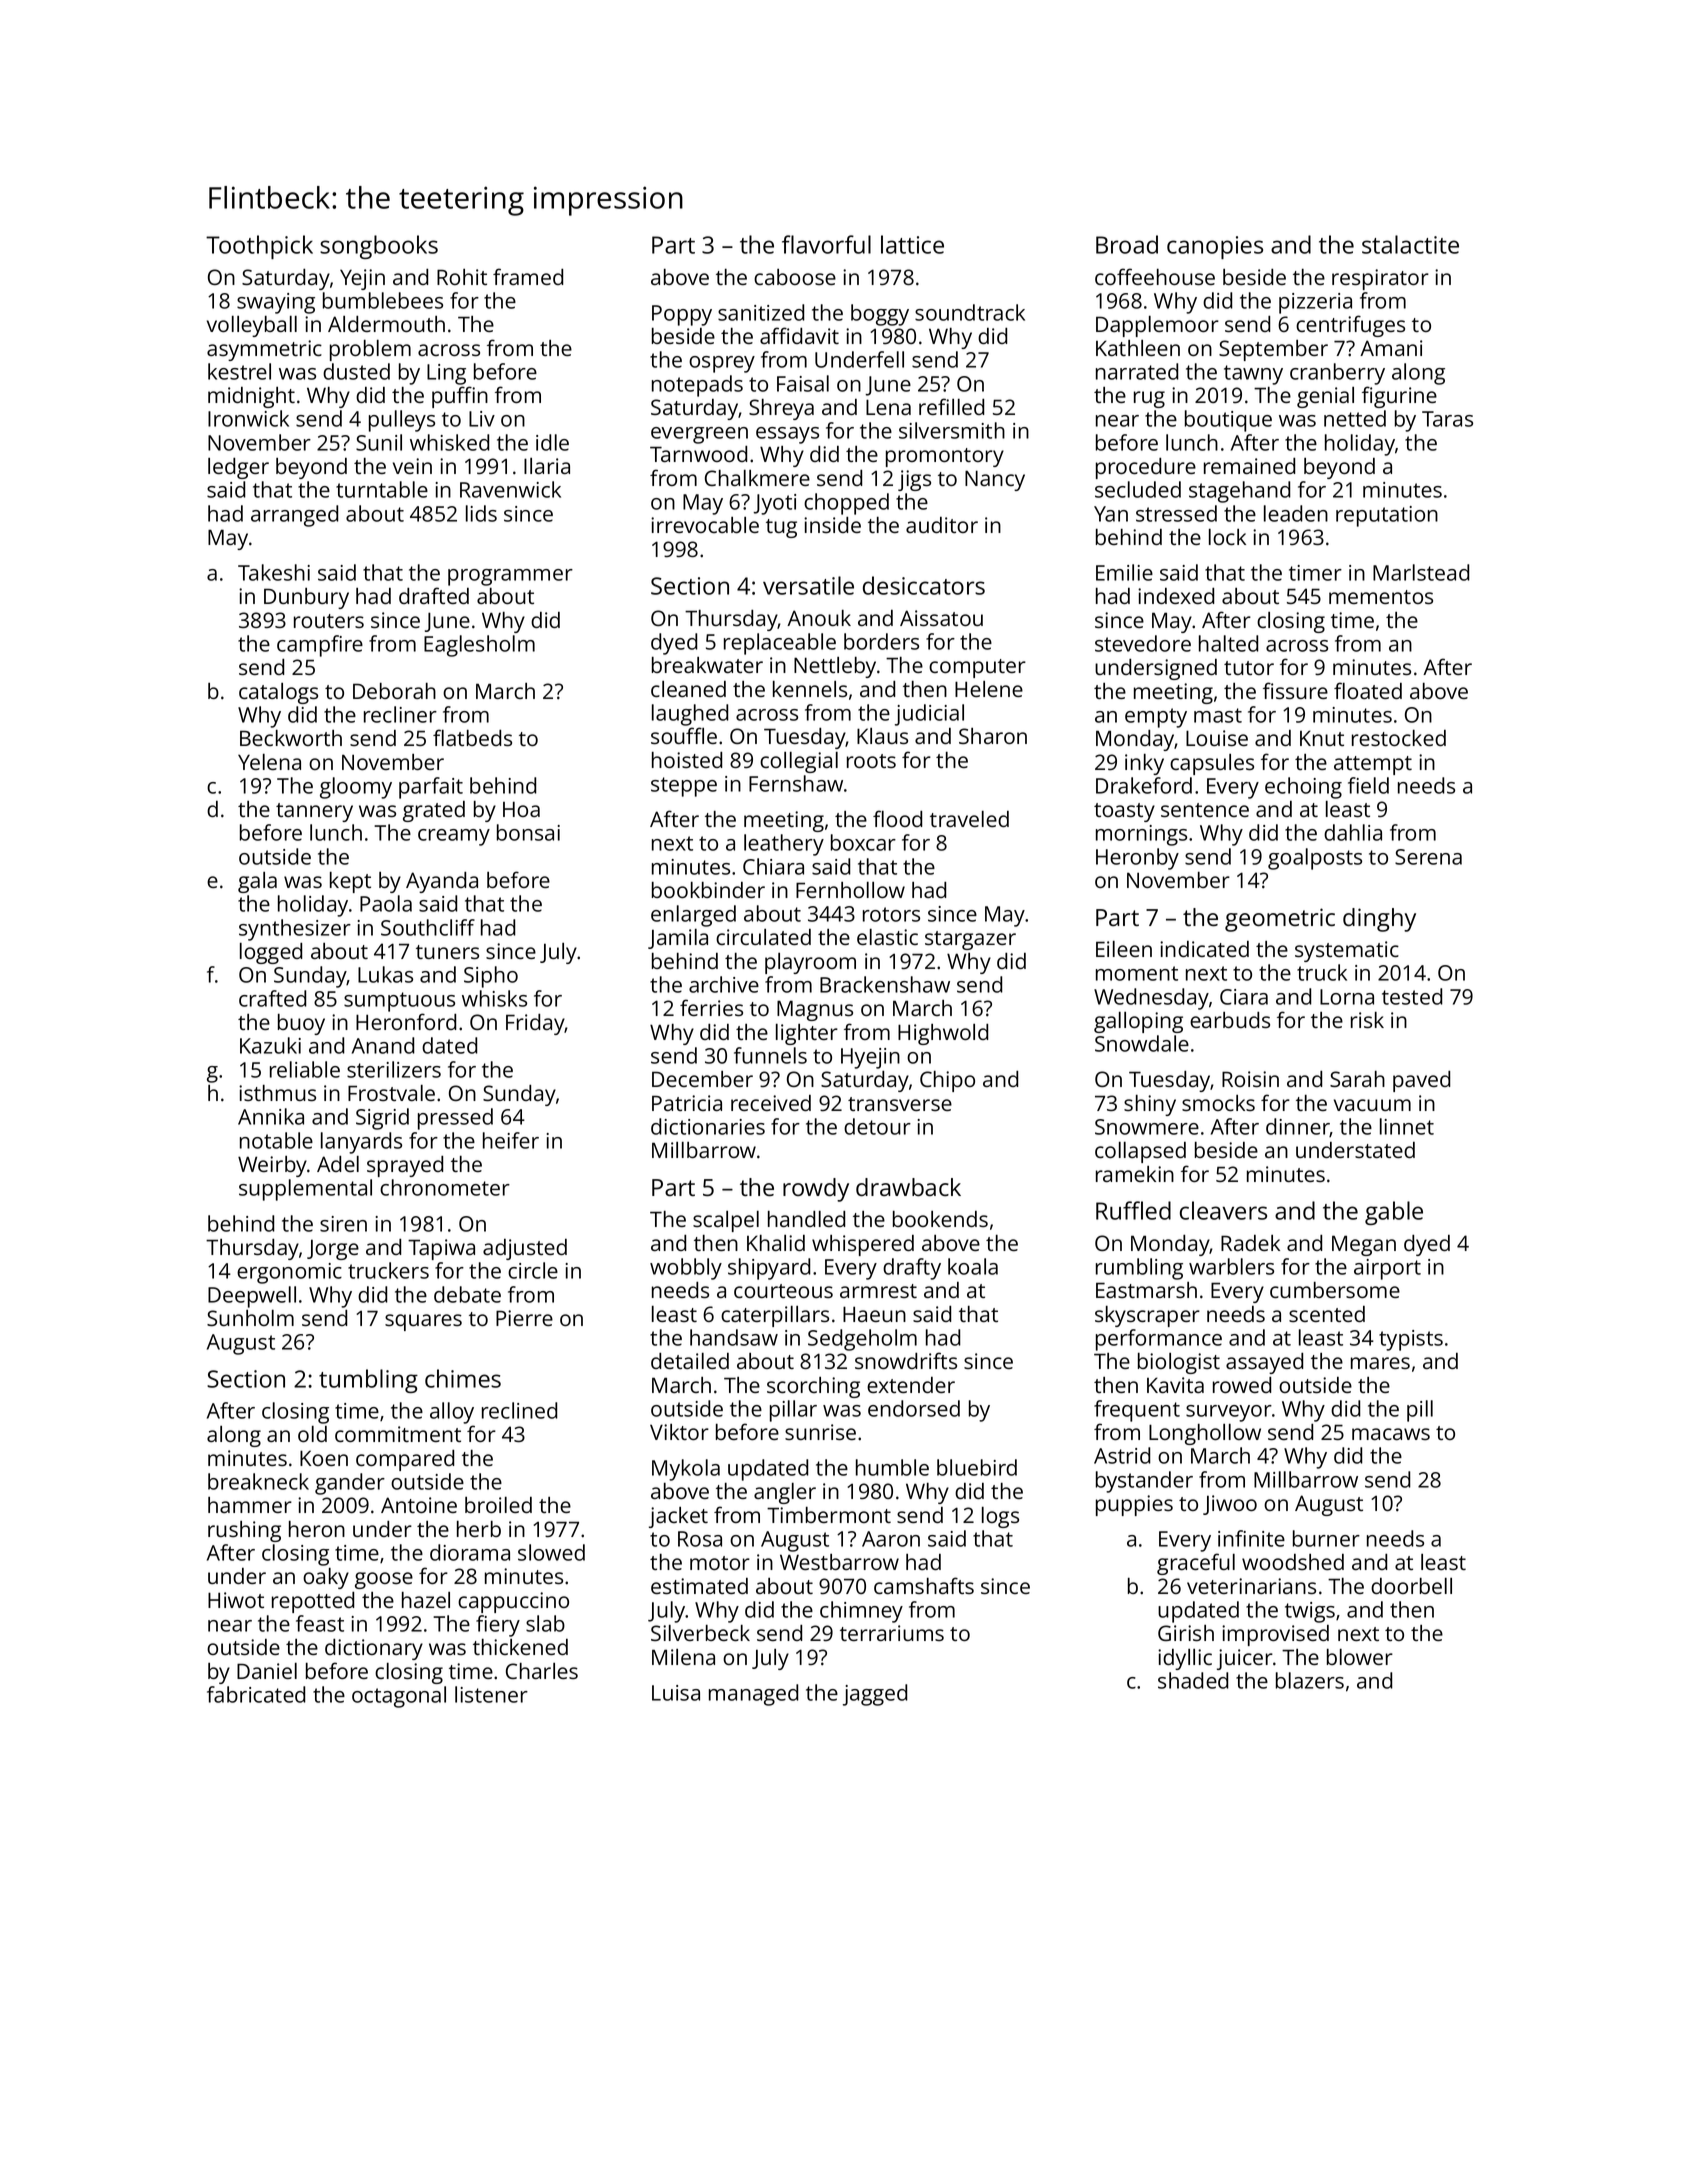 Image resolution: width=1683 pixels, height=2178 pixels. I want to click on diorama, so click(470, 1552).
